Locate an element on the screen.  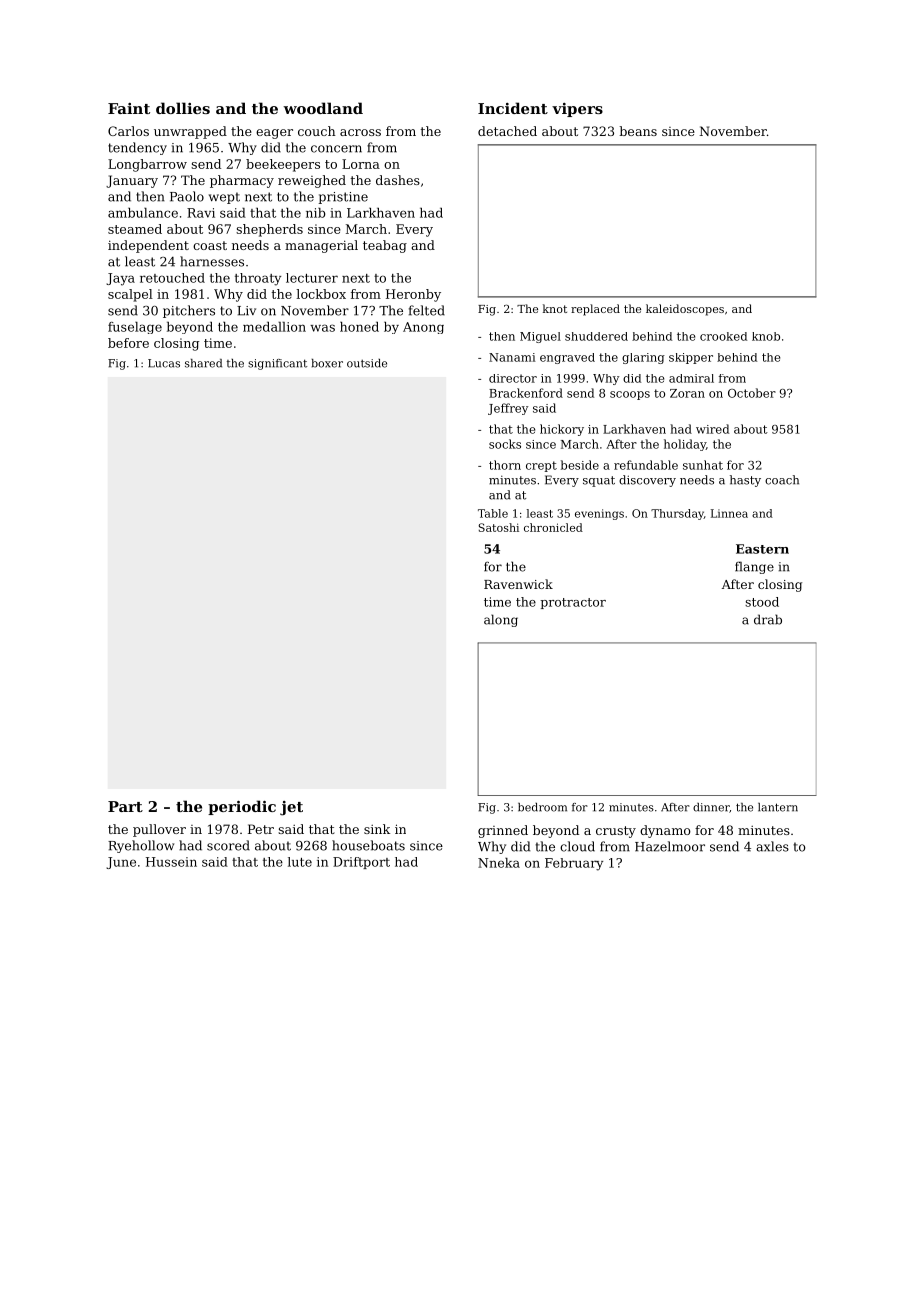
knob is located at coordinates (766, 336).
